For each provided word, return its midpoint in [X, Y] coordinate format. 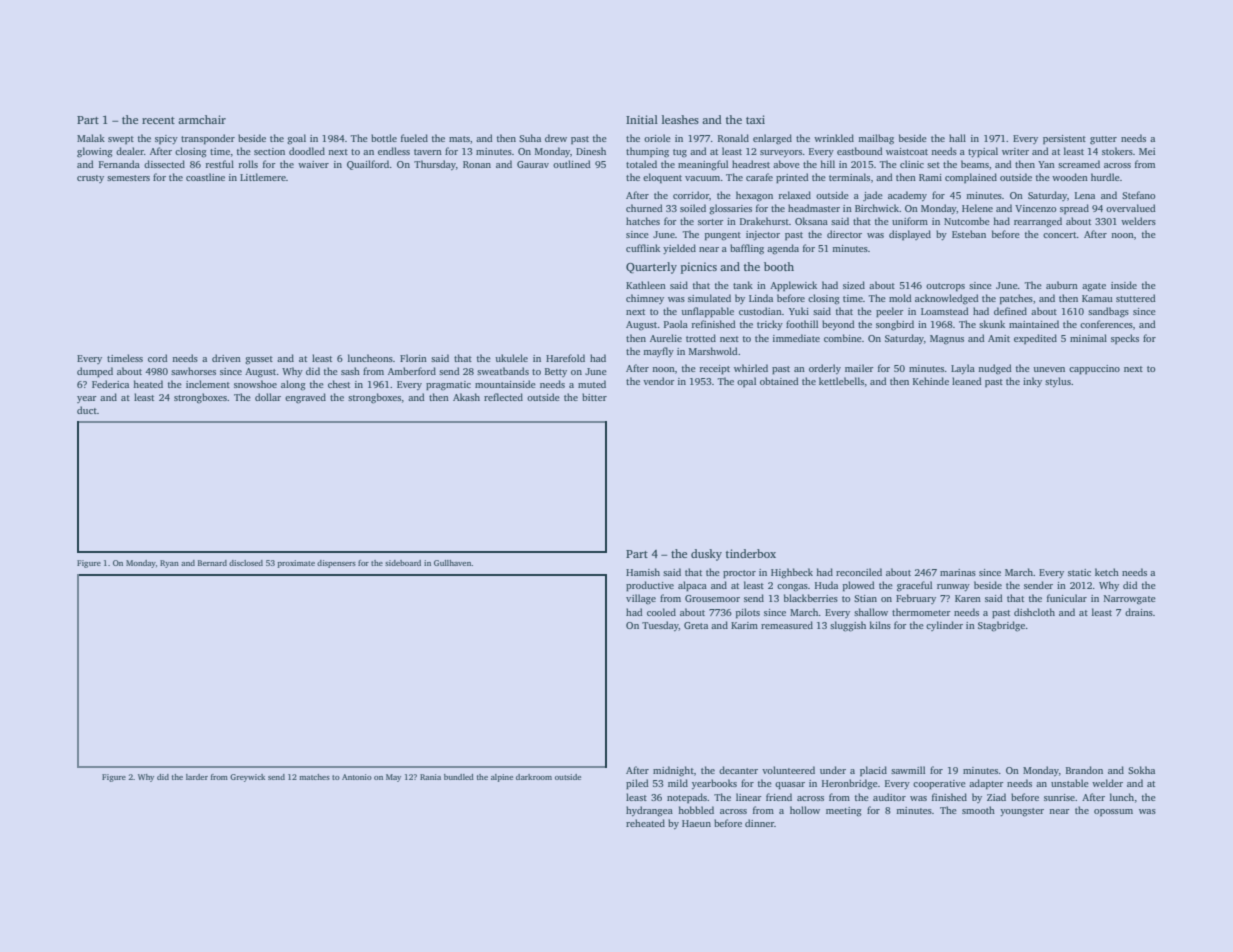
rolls [248, 164]
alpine [502, 778]
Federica [110, 384]
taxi [755, 119]
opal [746, 382]
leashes [680, 119]
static [1079, 572]
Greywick [247, 778]
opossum [1113, 813]
